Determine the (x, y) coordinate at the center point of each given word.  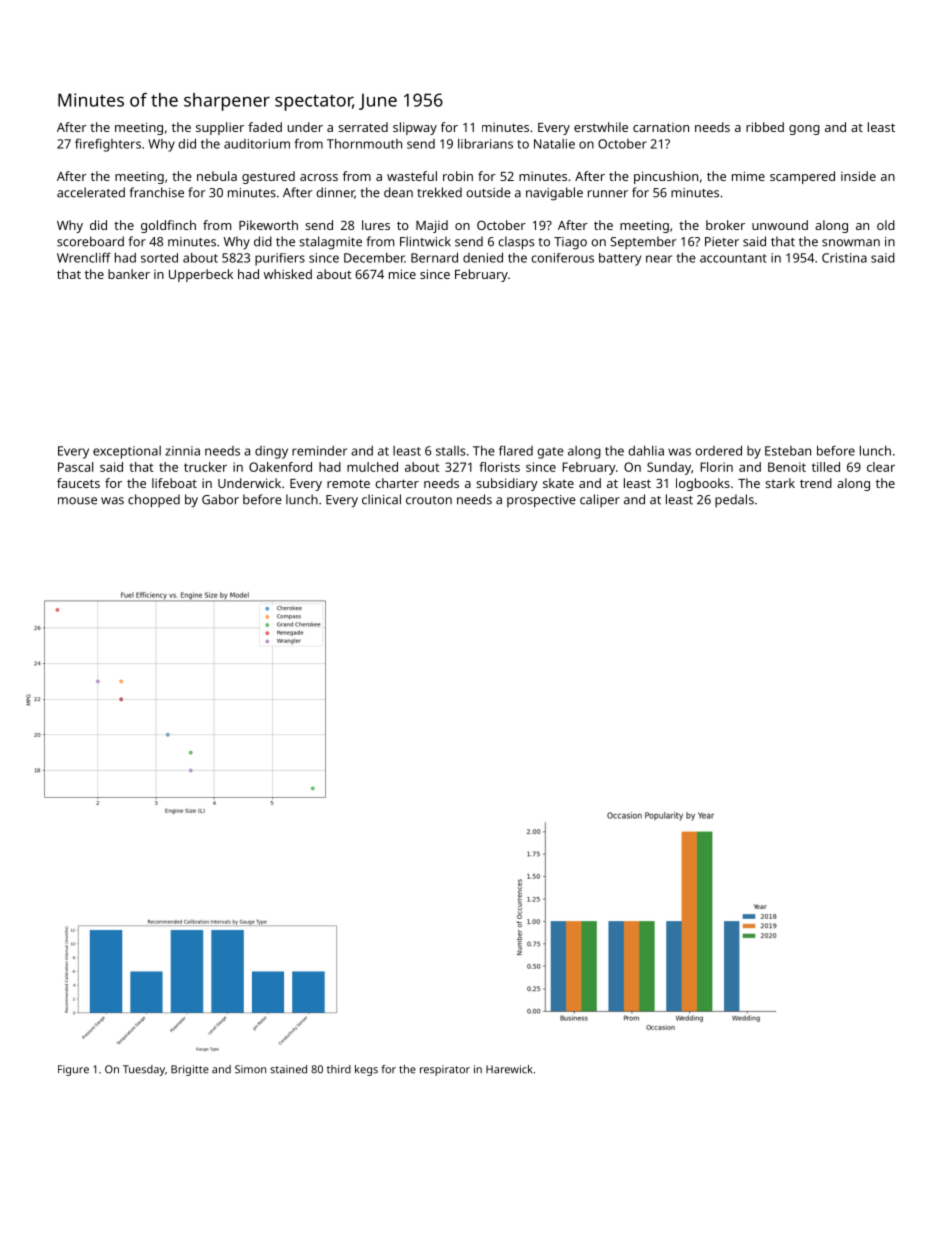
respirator (445, 1070)
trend (816, 483)
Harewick (509, 1069)
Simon (250, 1069)
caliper (600, 500)
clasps (516, 243)
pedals (734, 500)
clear (881, 467)
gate (551, 453)
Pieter (722, 242)
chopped (154, 501)
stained (288, 1069)
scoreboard (90, 241)
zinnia (182, 451)
